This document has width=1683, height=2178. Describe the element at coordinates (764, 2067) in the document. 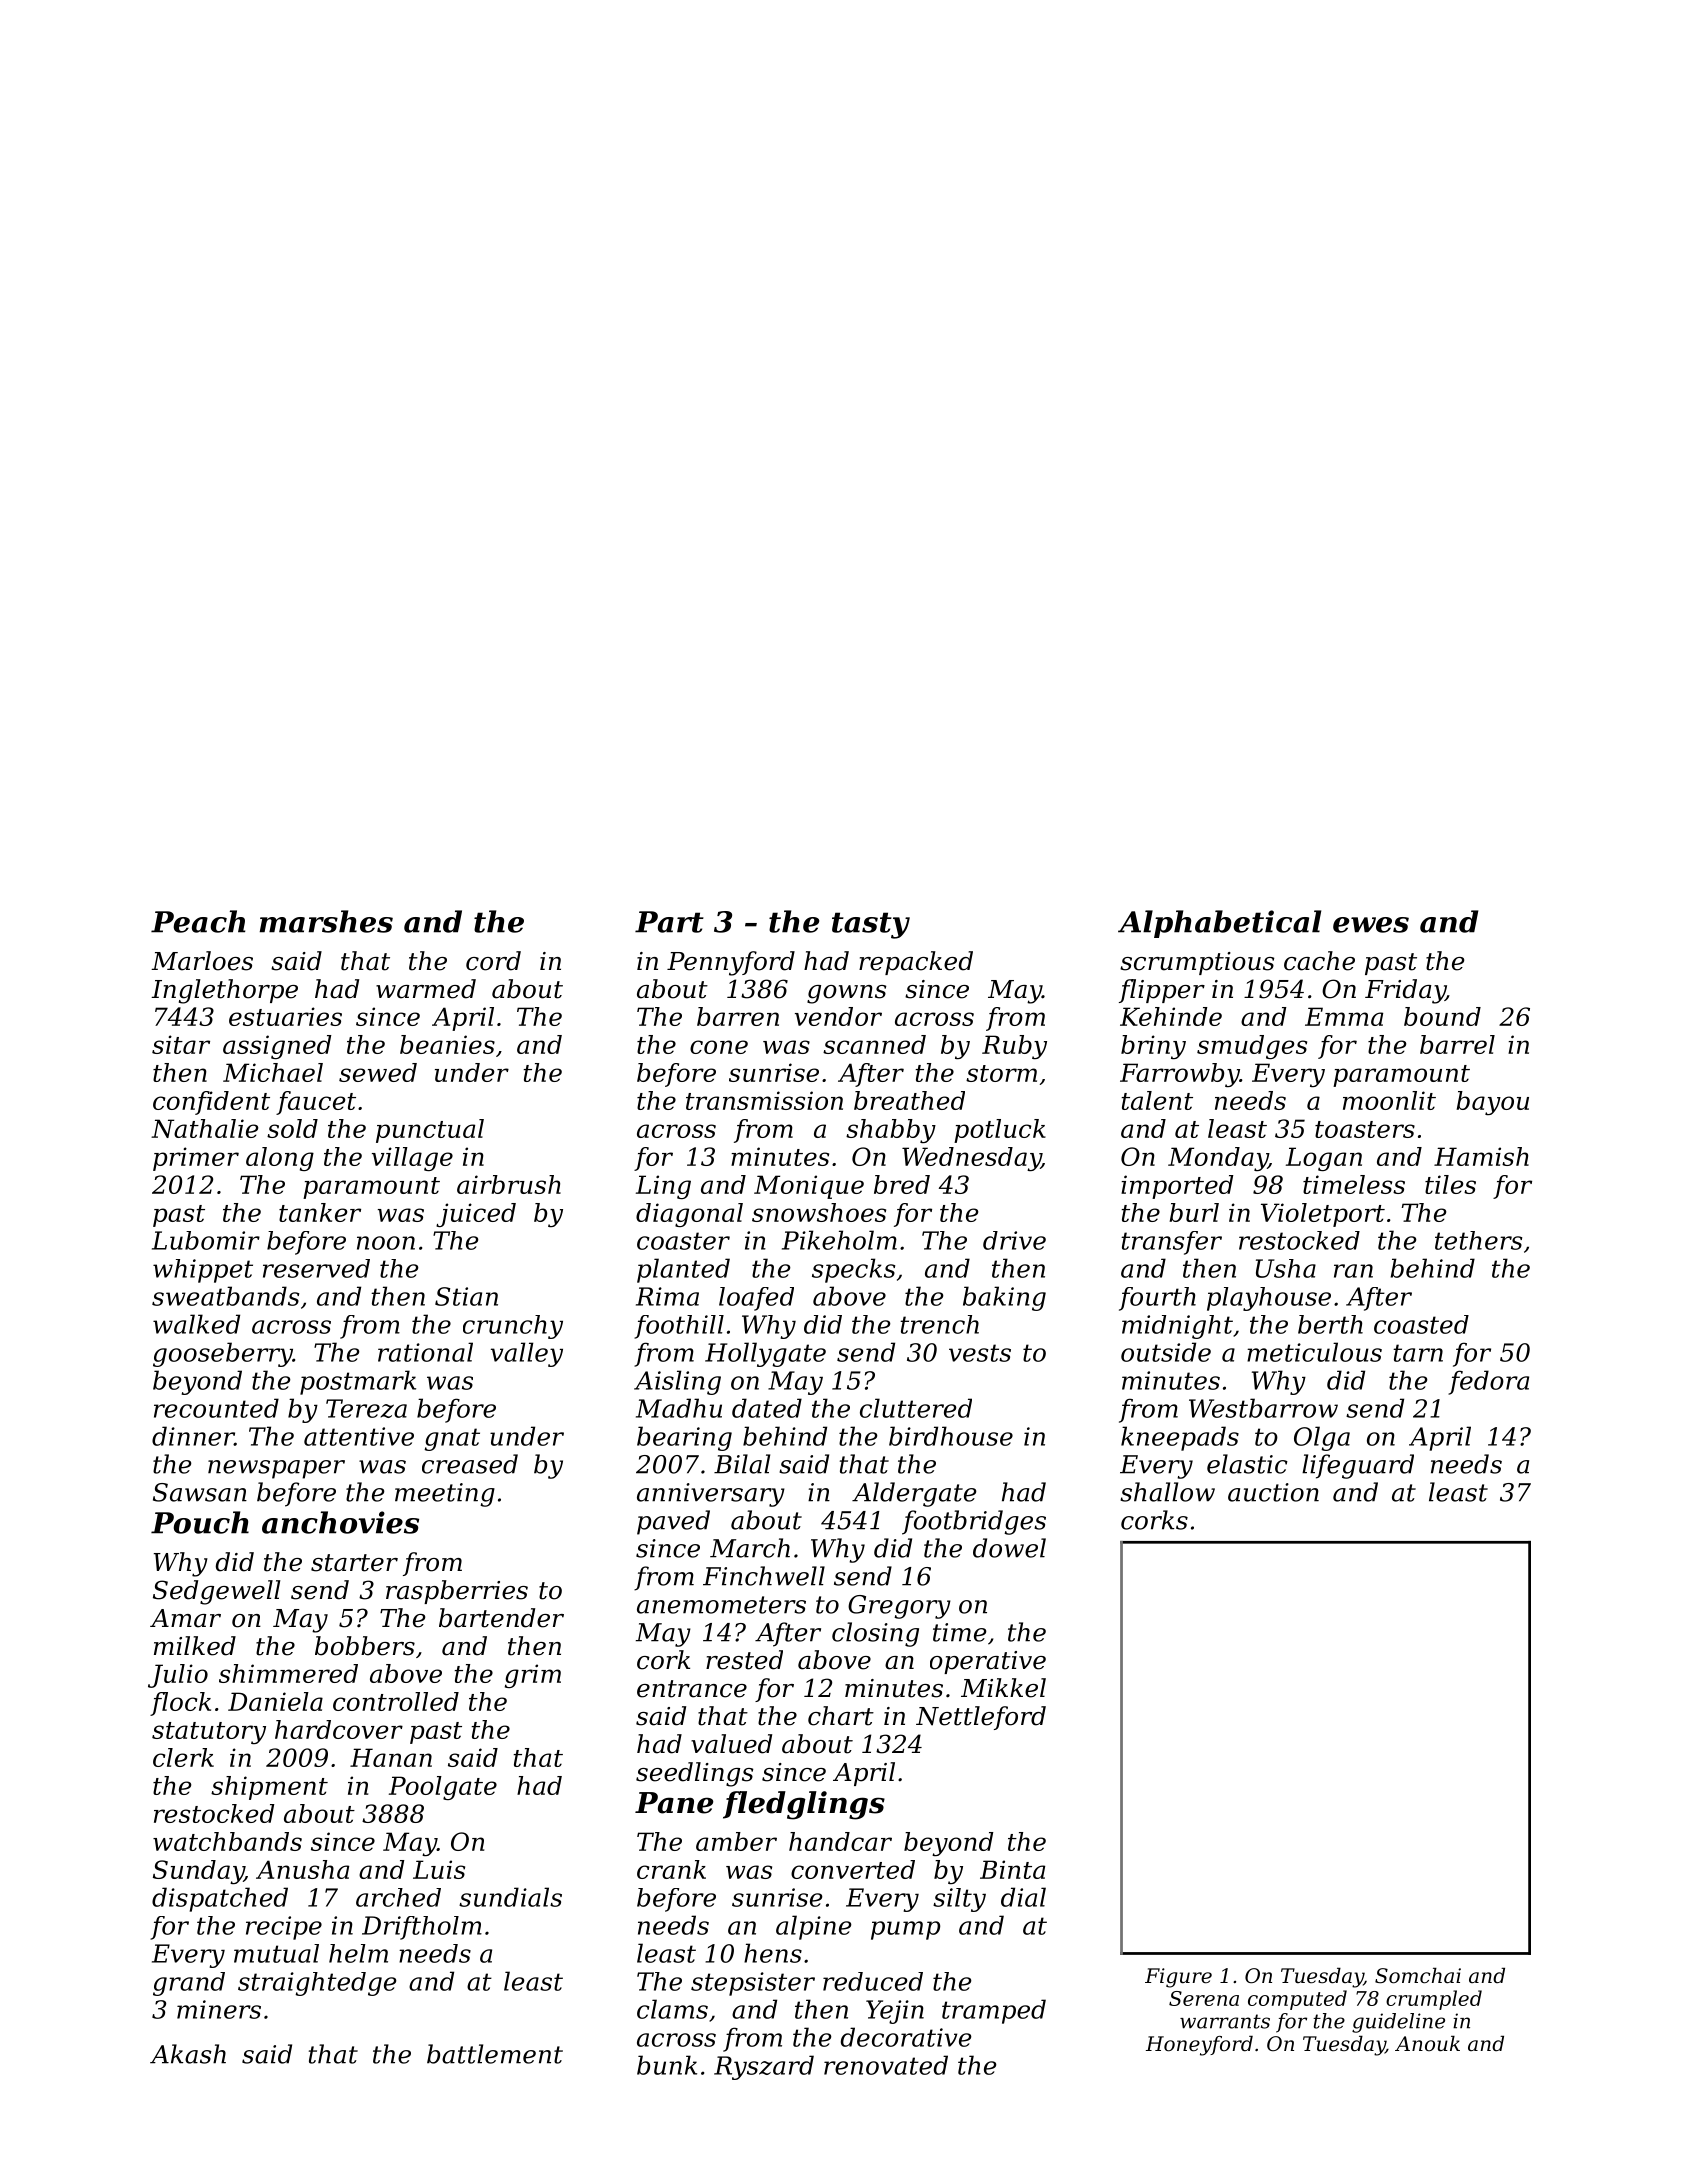

I see `Ryszard` at that location.
